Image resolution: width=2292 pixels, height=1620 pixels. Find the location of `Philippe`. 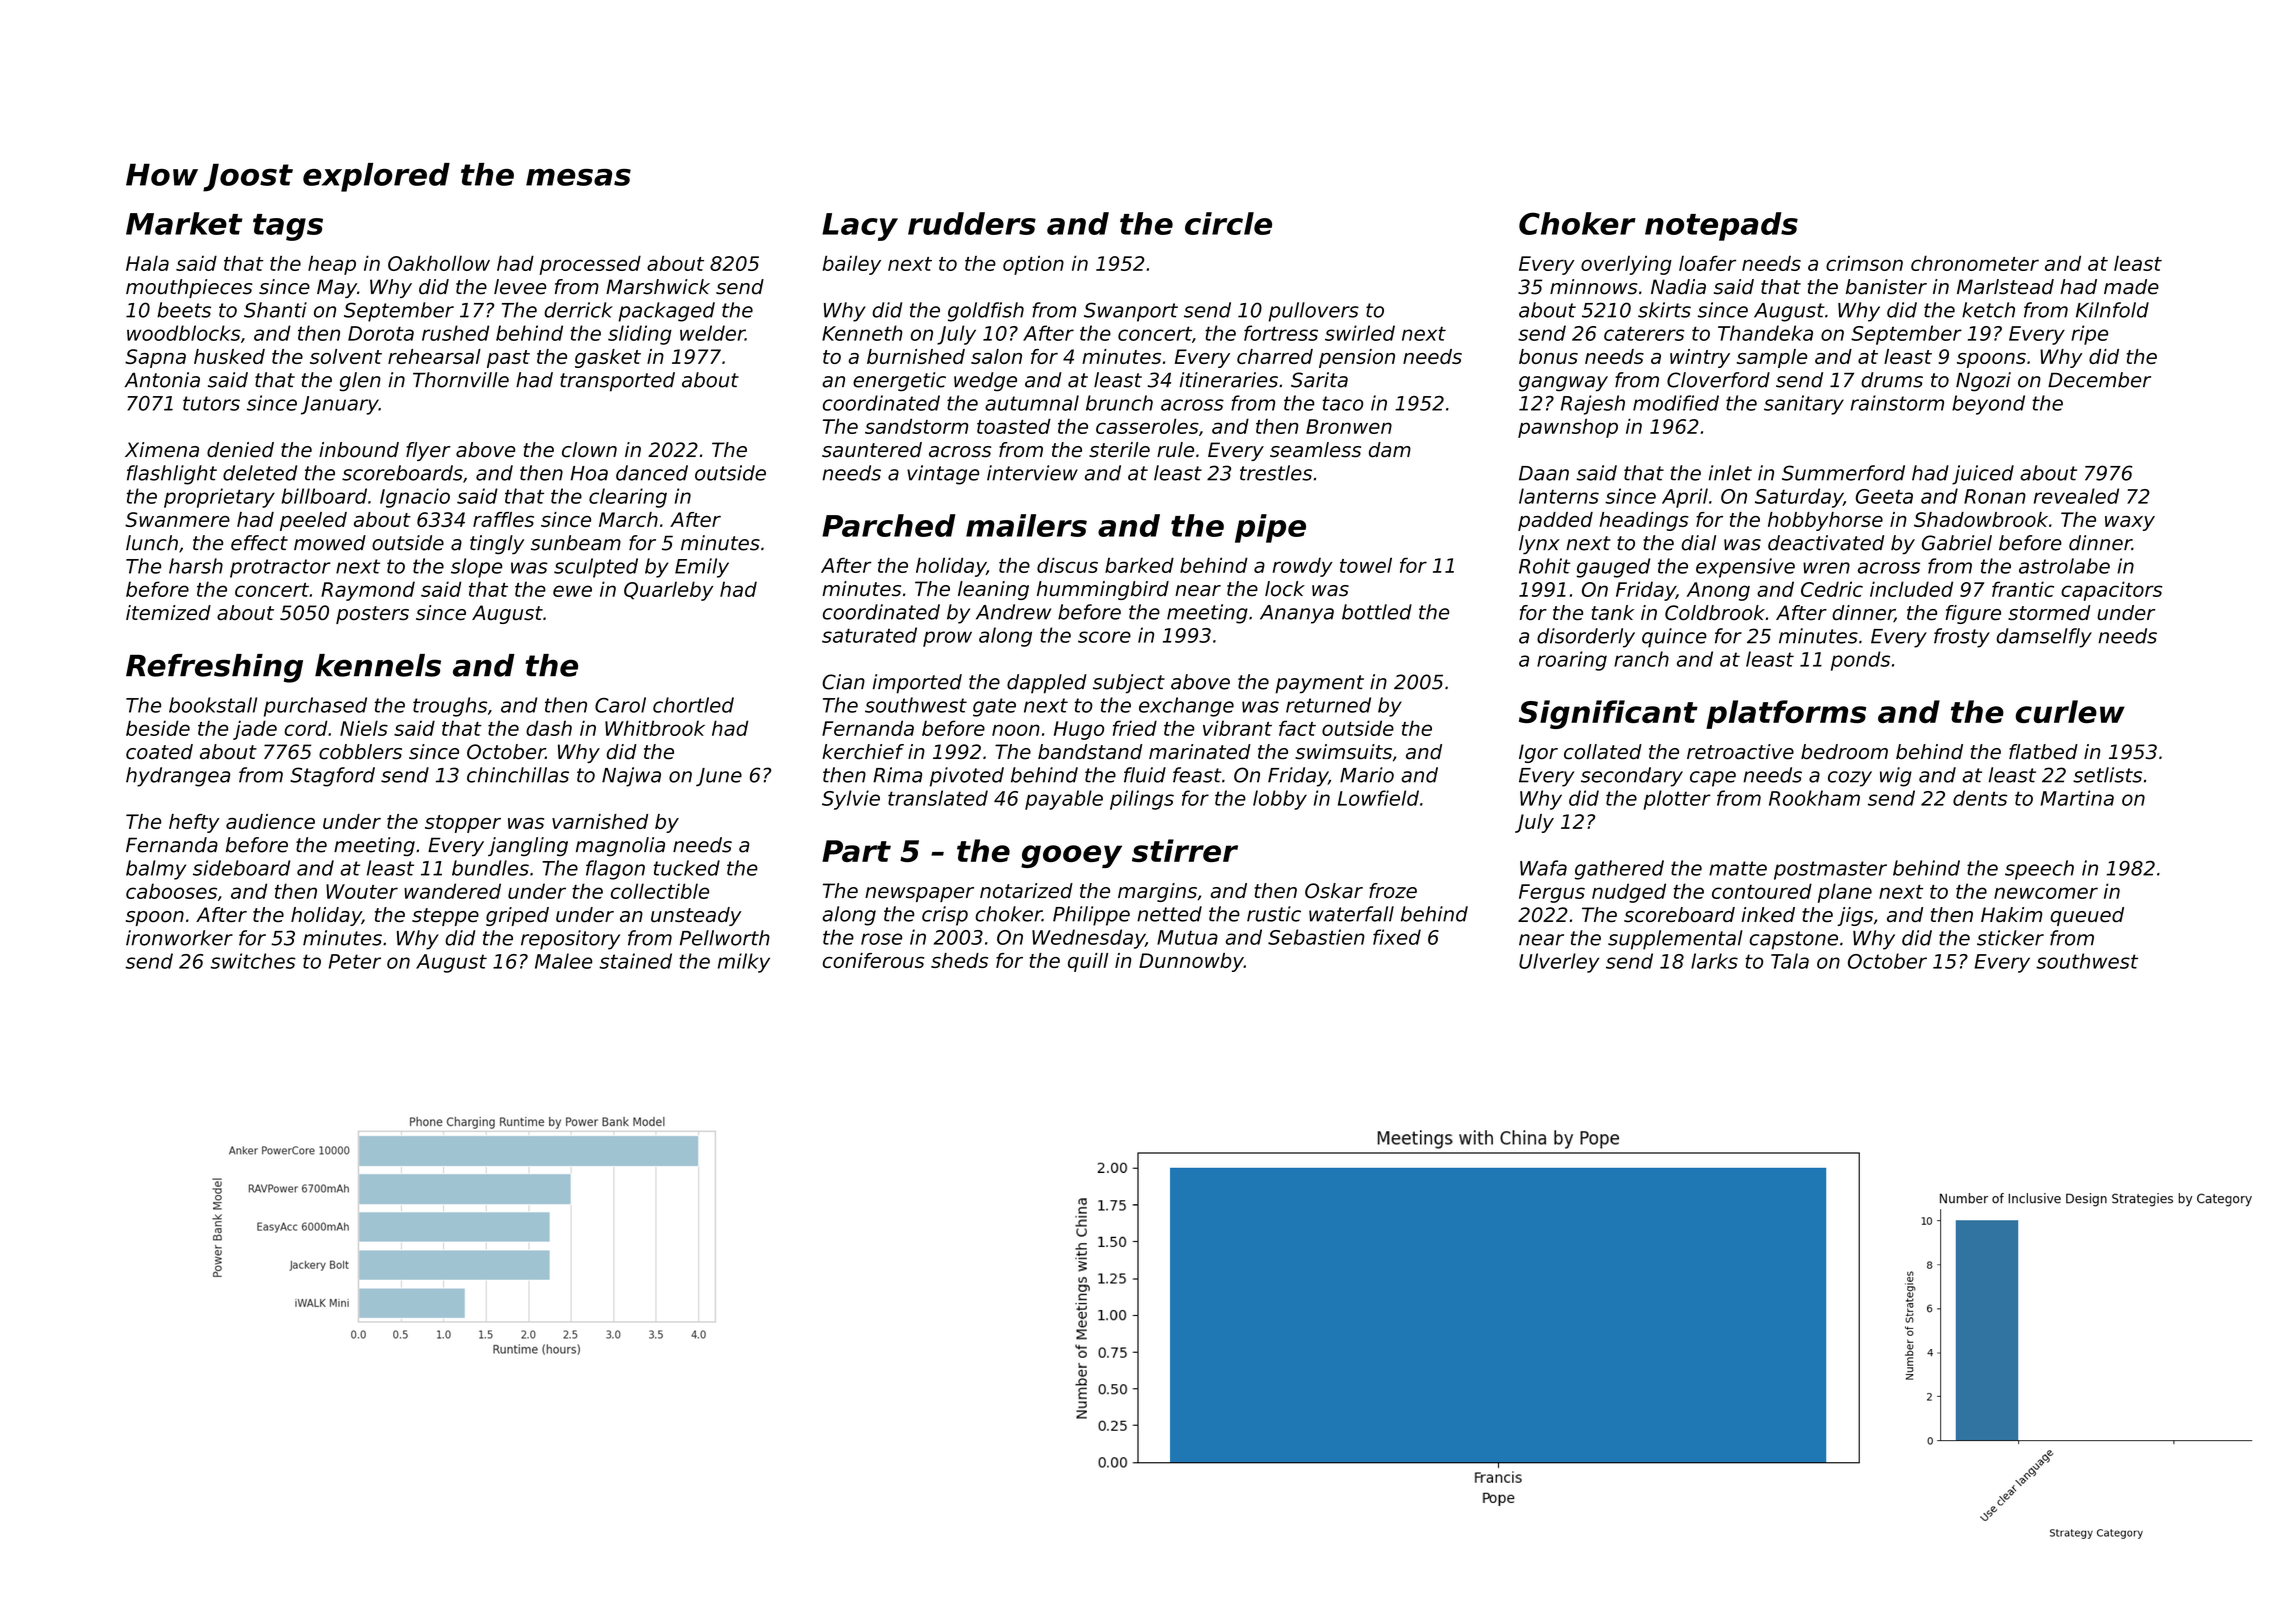

Philippe is located at coordinates (1091, 916).
